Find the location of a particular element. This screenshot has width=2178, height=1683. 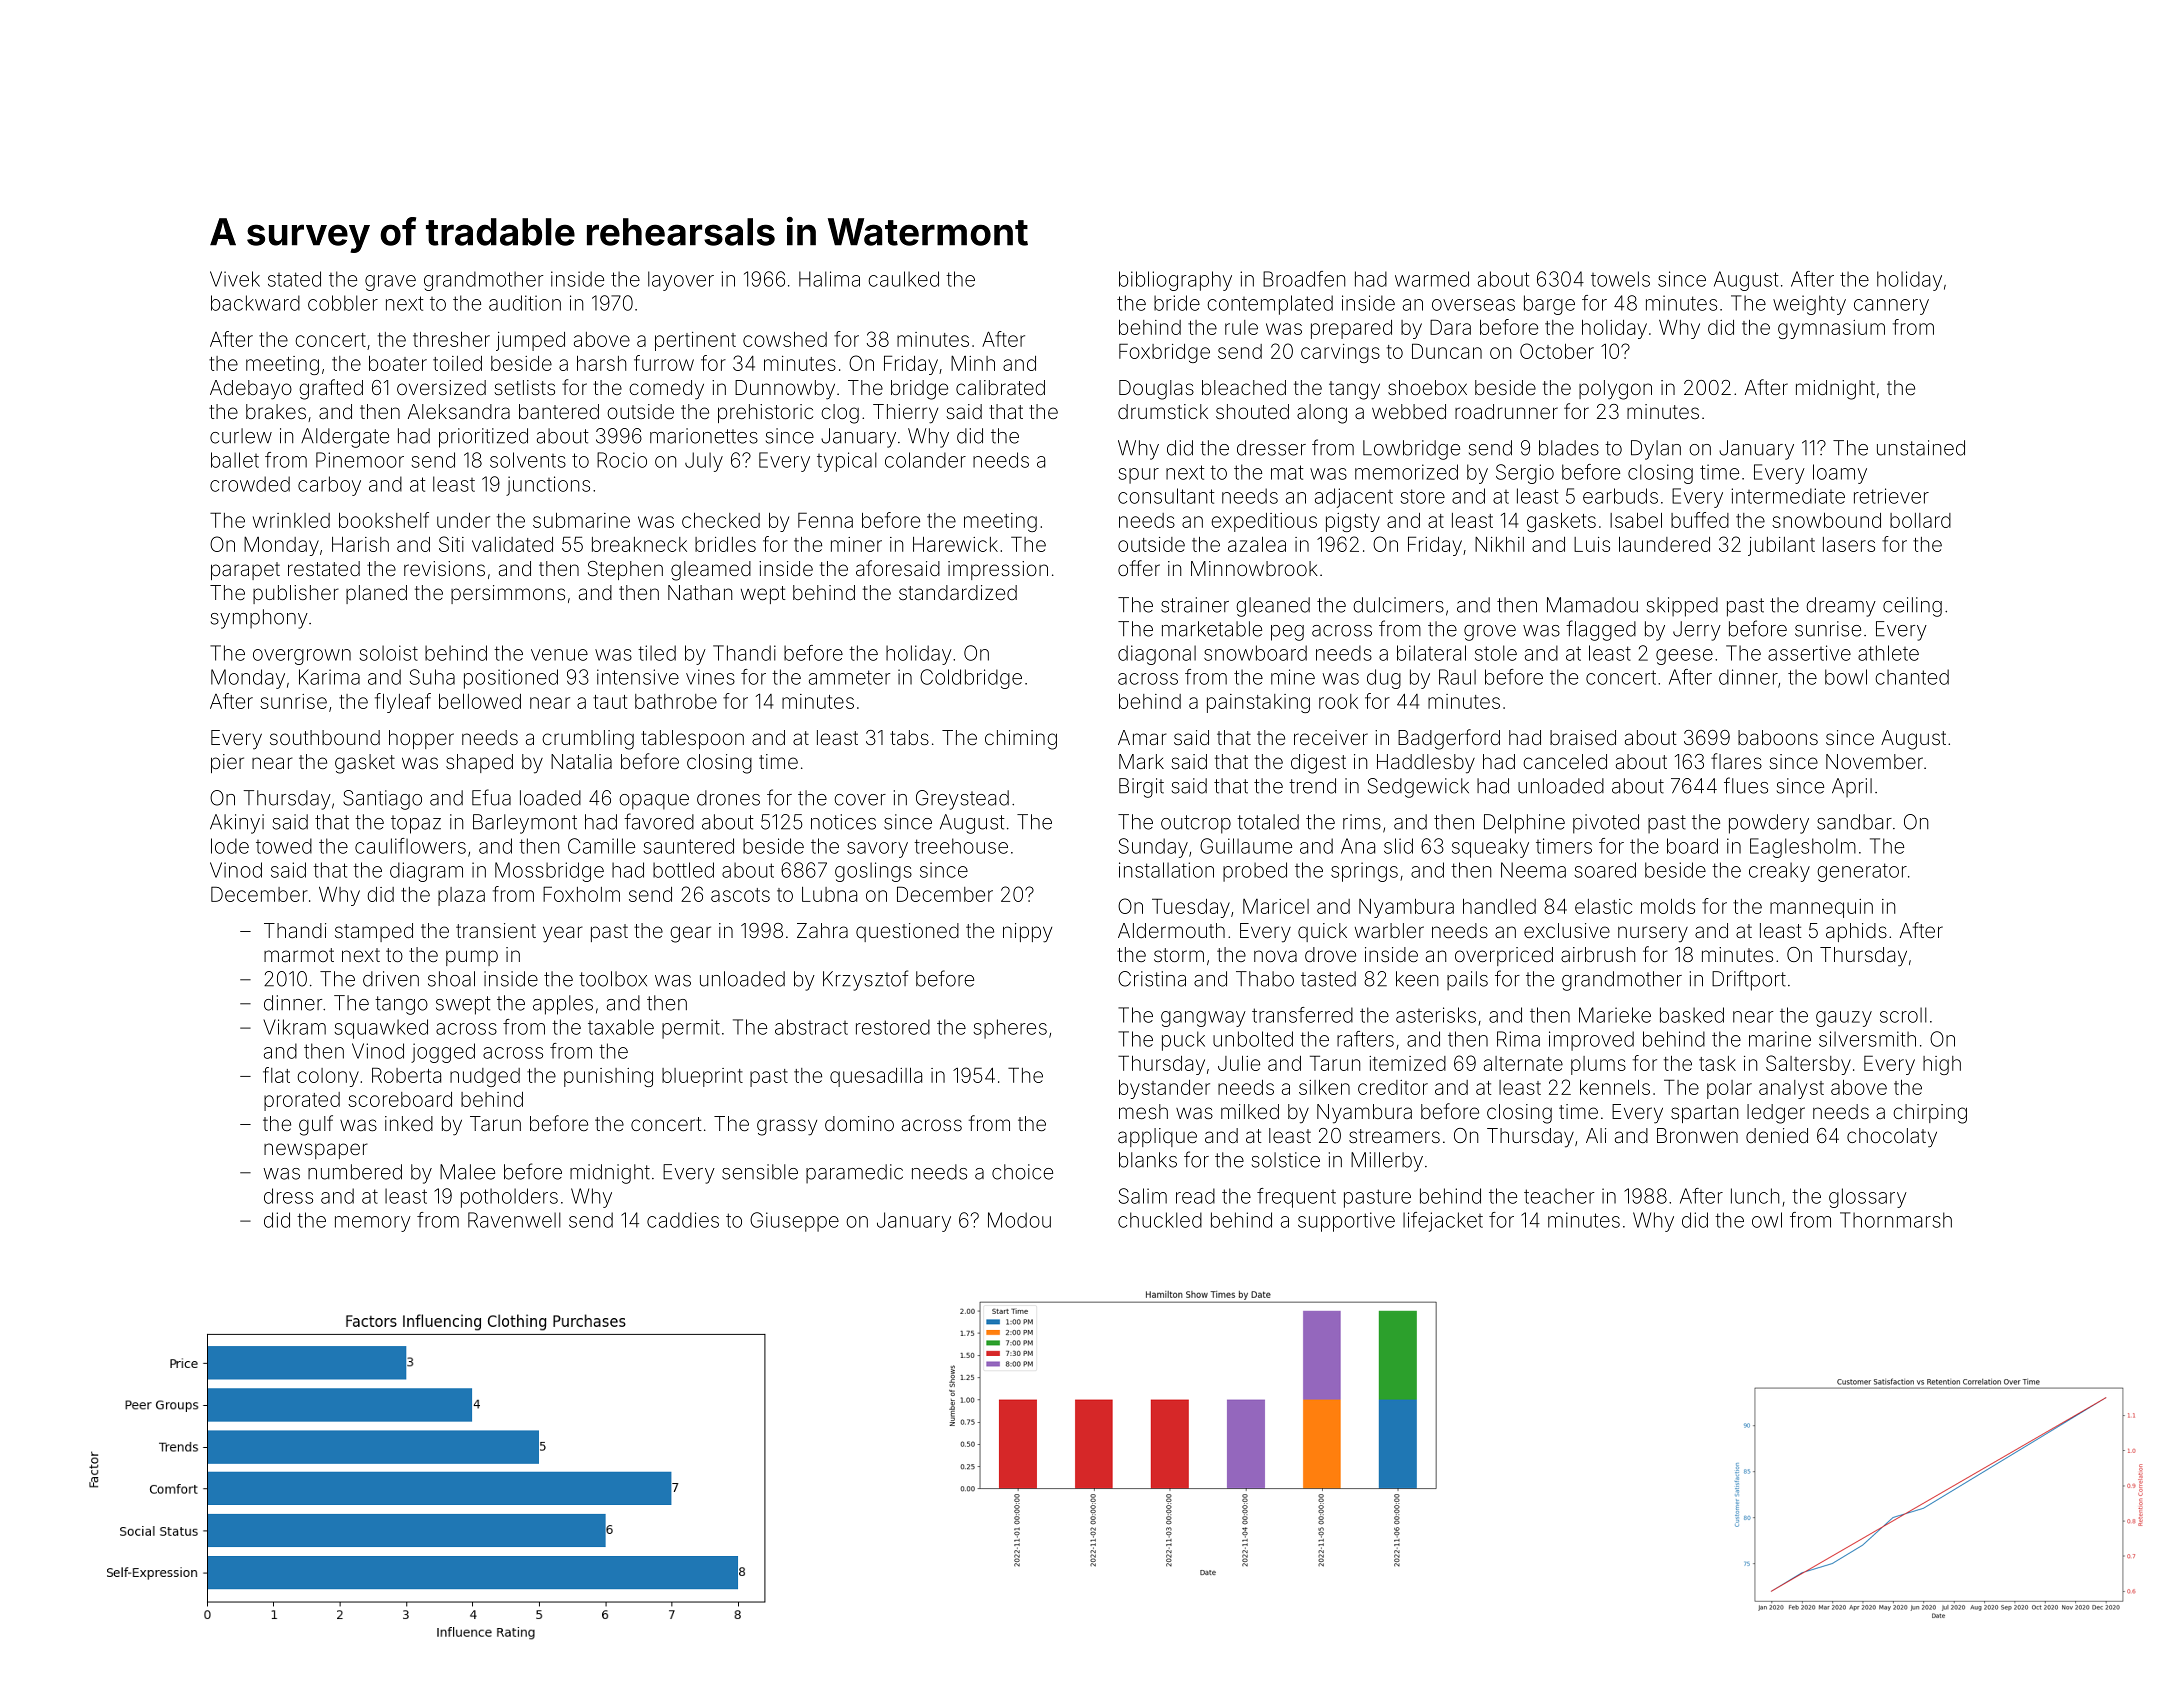

offer is located at coordinates (1139, 568).
